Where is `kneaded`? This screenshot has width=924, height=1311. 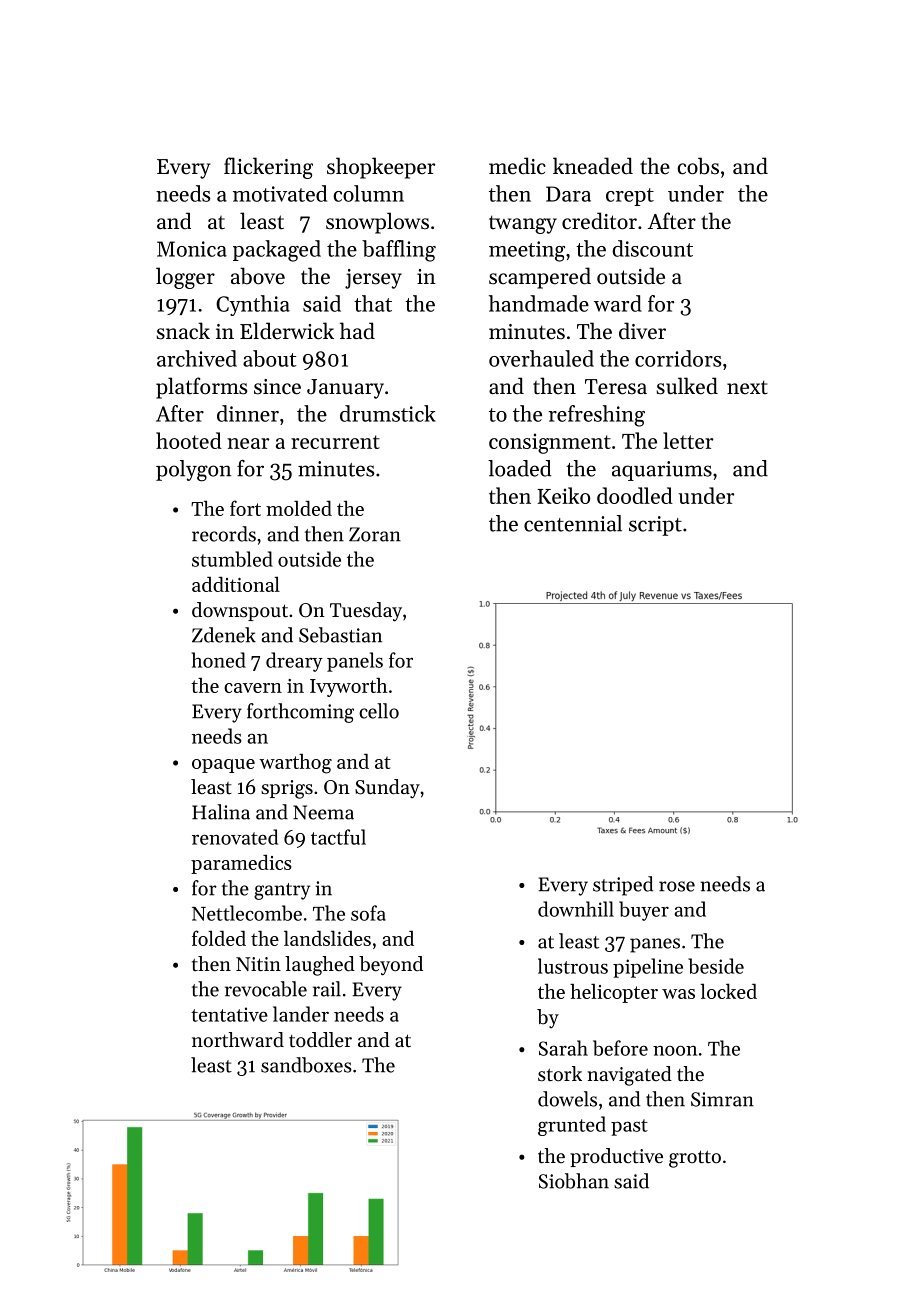 kneaded is located at coordinates (593, 166).
